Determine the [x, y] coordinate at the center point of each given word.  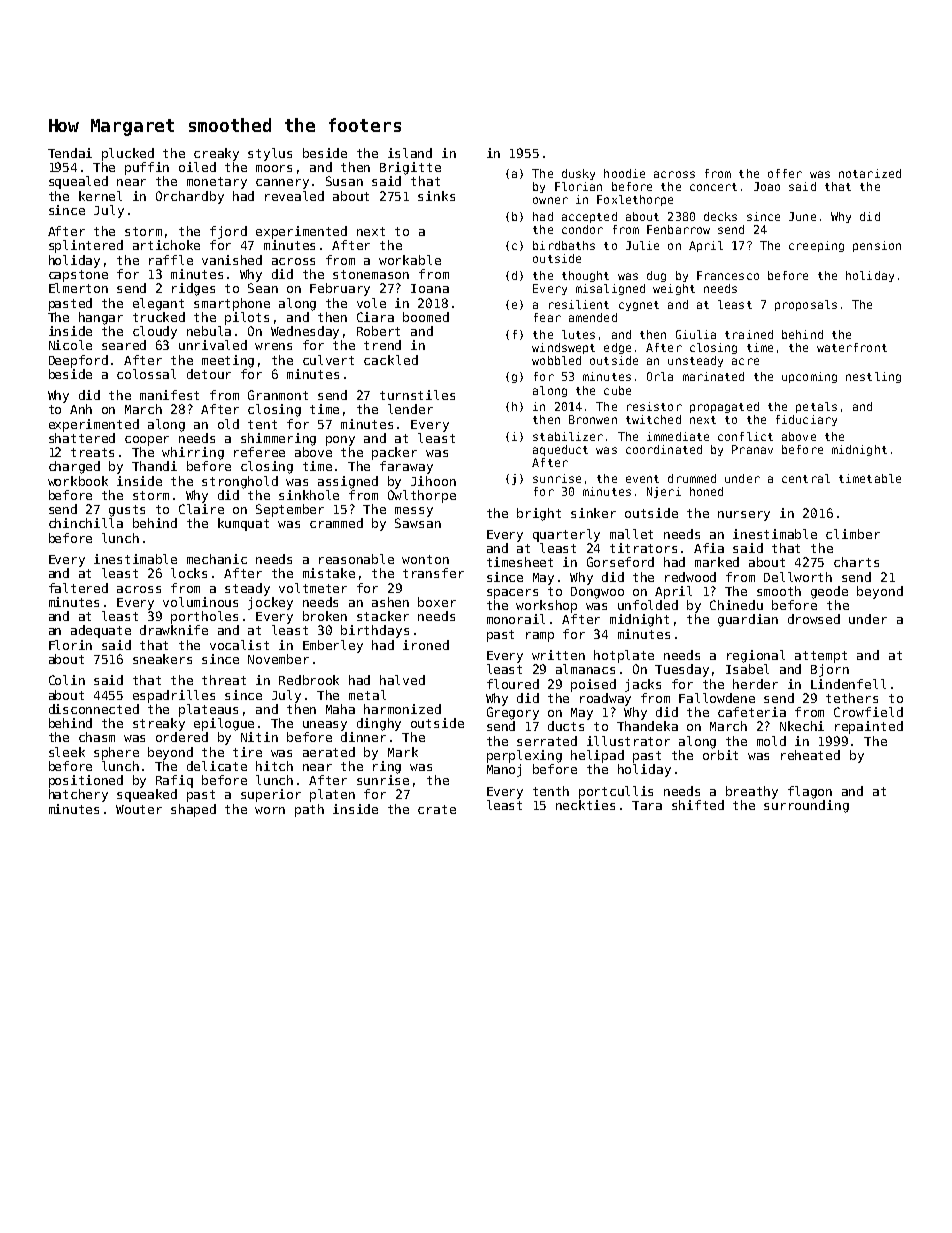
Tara [647, 805]
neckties [585, 805]
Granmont [278, 395]
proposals [806, 305]
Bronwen [593, 419]
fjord [228, 232]
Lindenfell [848, 684]
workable [410, 260]
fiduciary [806, 420]
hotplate [624, 656]
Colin [67, 680]
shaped [193, 810]
